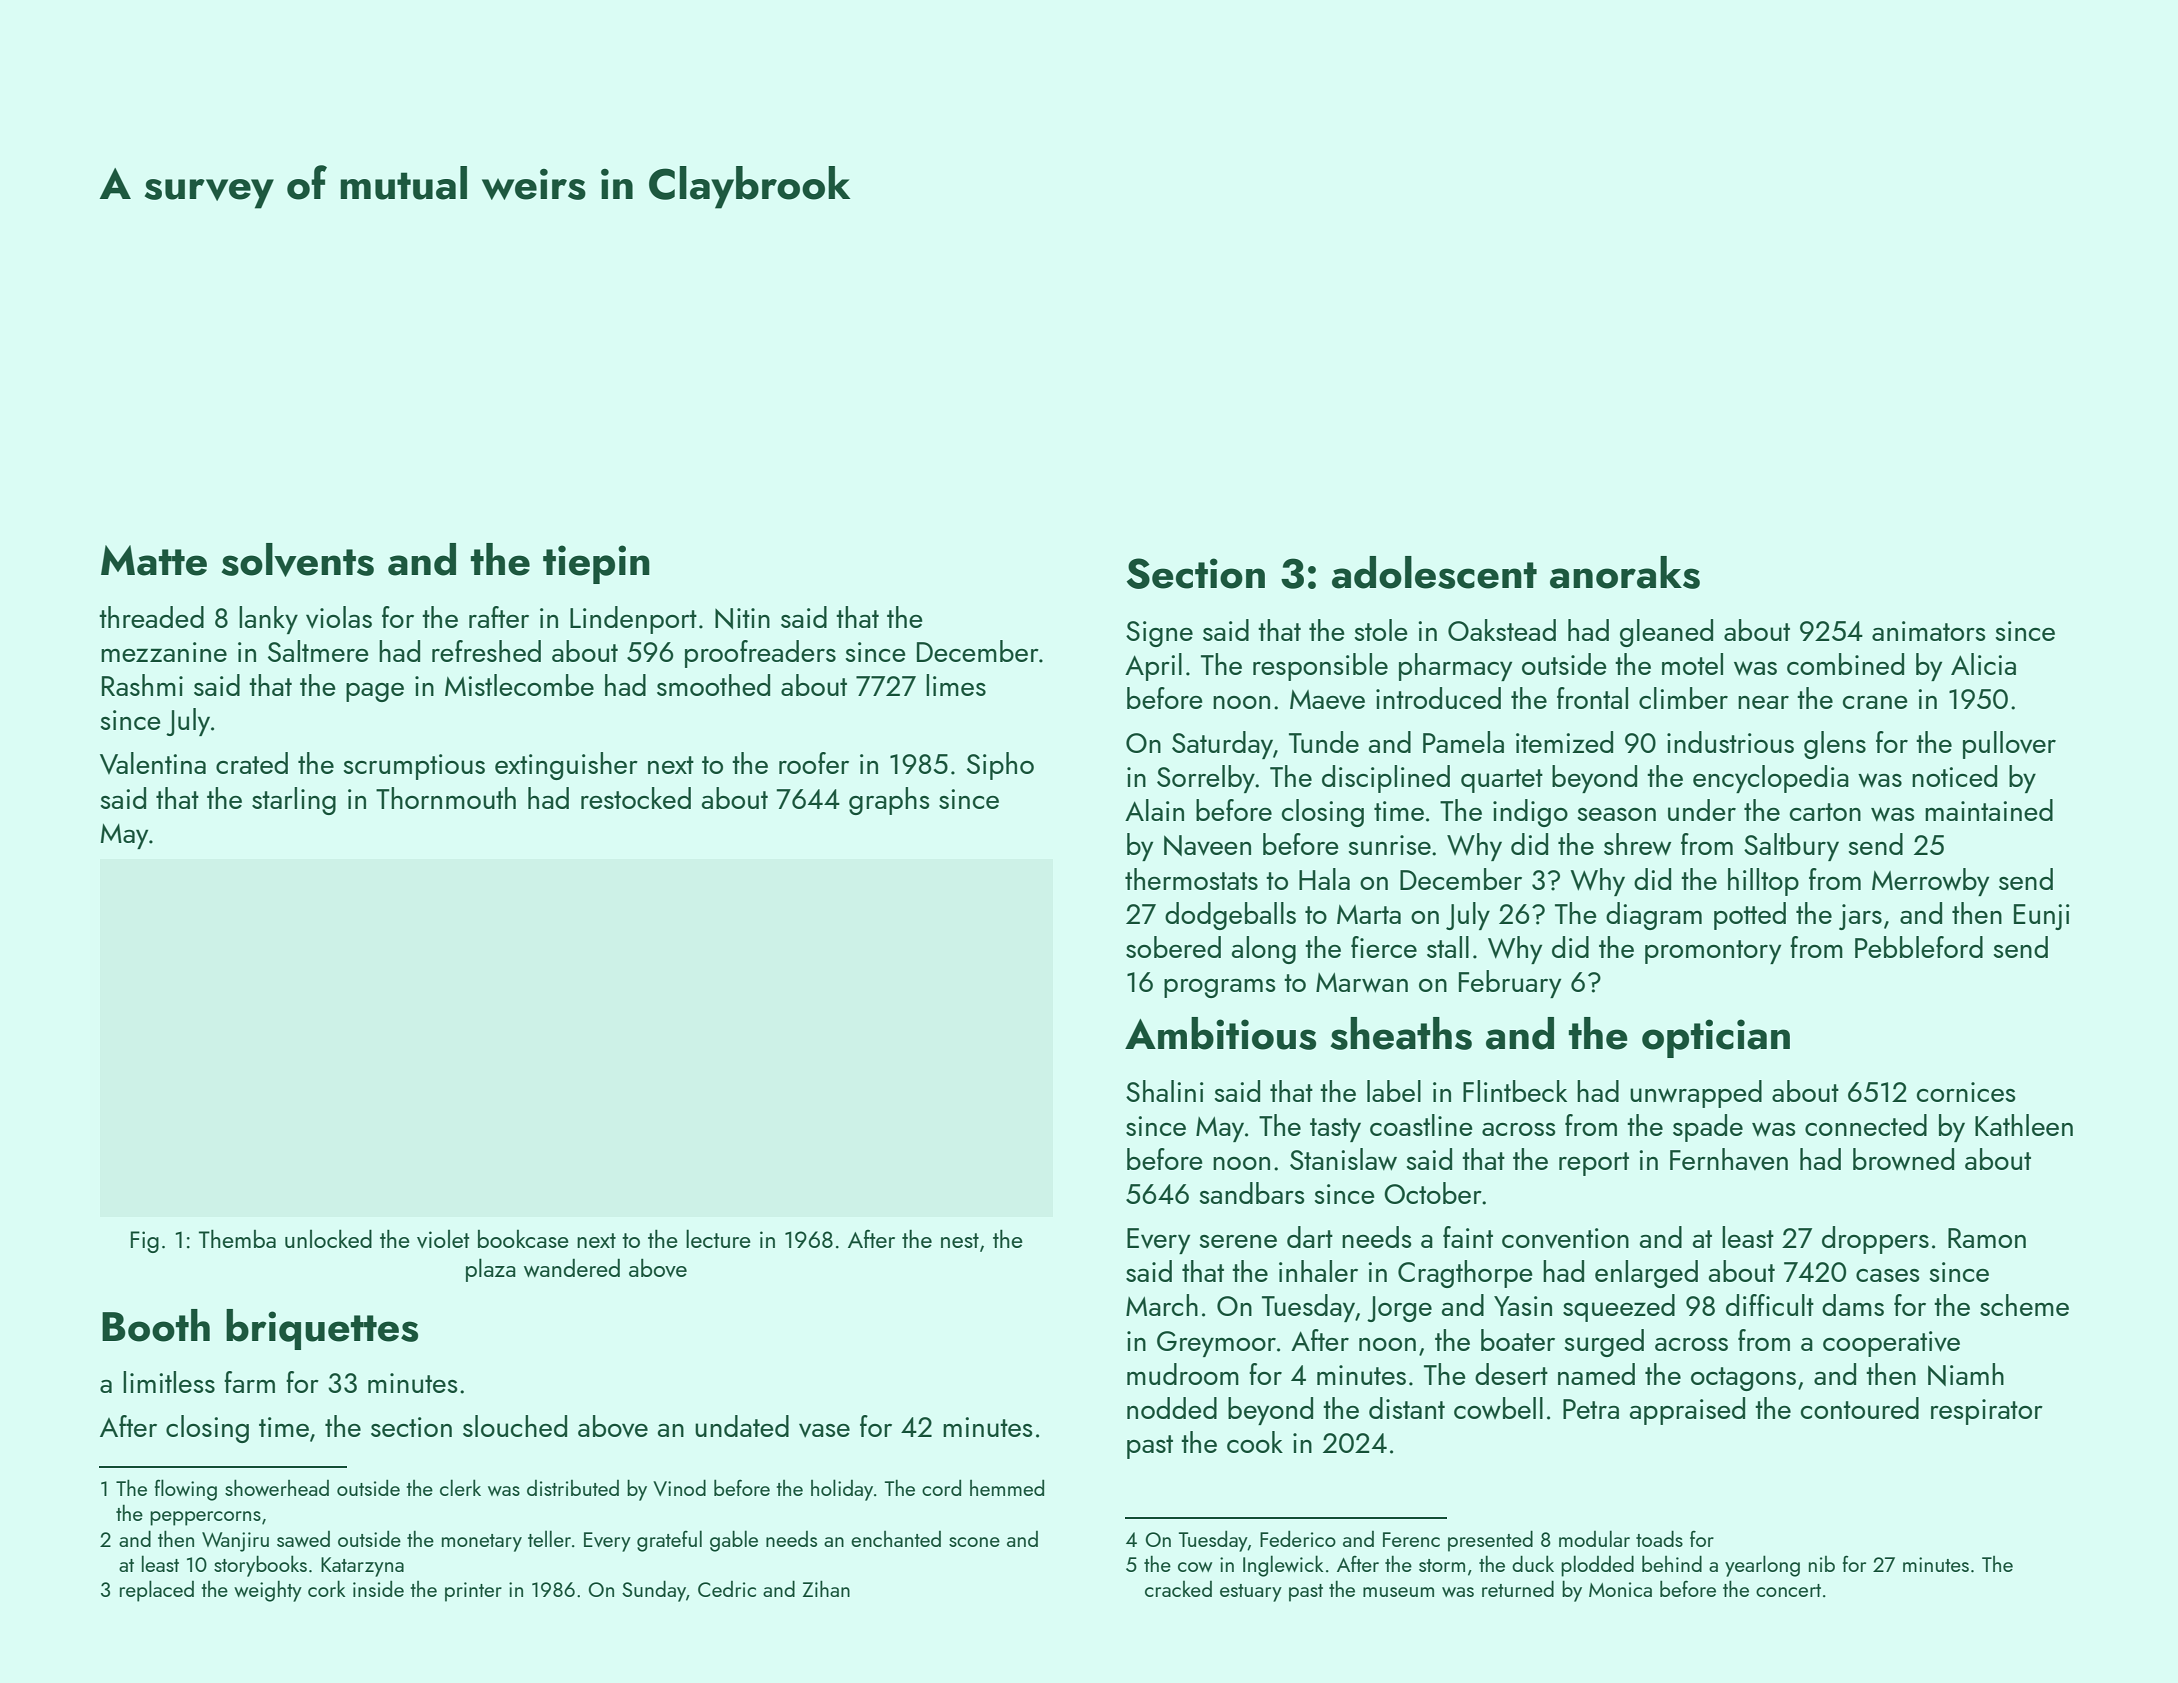 The width and height of the screenshot is (2178, 1683). Describe the element at coordinates (1159, 634) in the screenshot. I see `Signe` at that location.
